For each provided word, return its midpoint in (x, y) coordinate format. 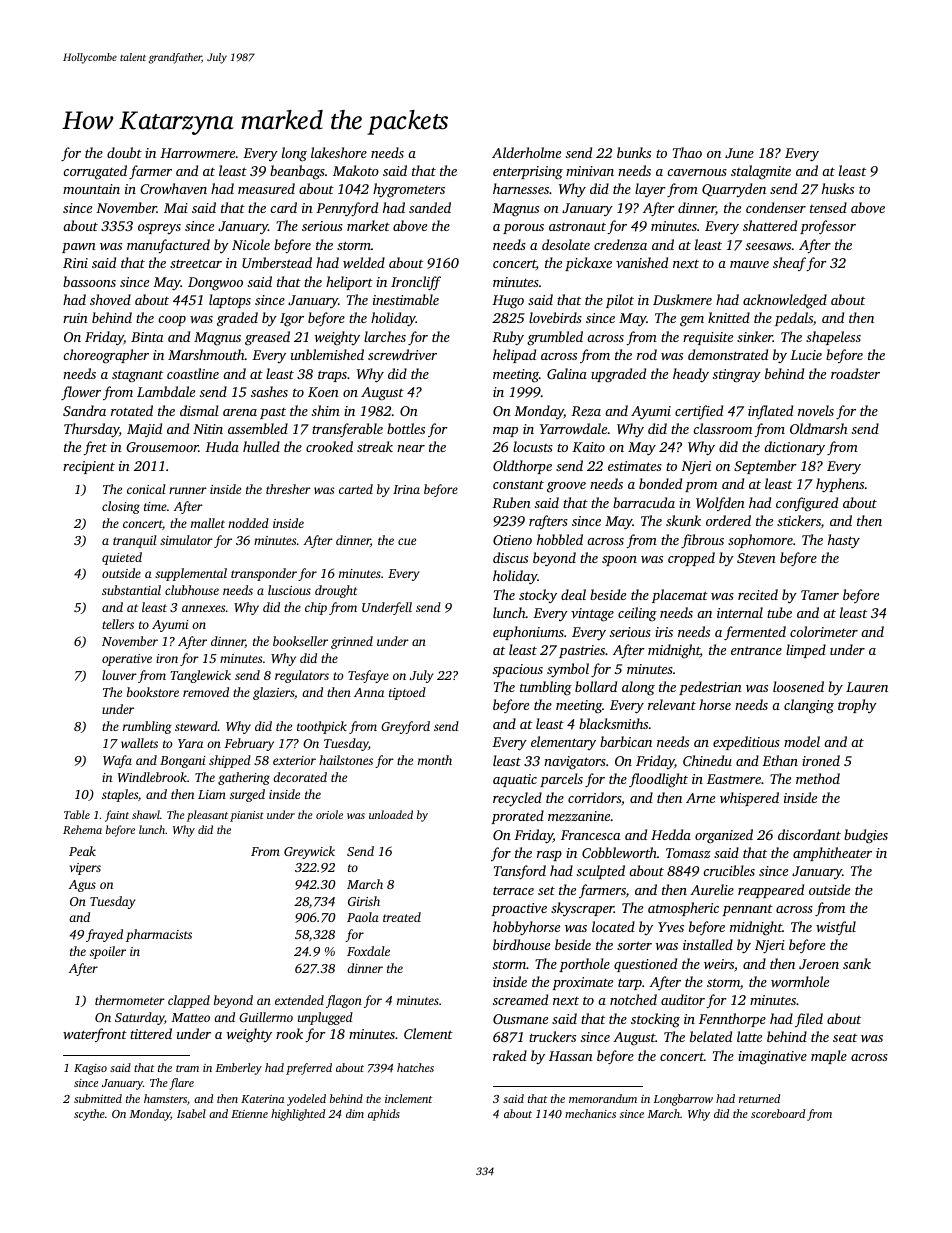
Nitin (208, 429)
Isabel (191, 1113)
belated (711, 1036)
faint (117, 816)
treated (402, 917)
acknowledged (785, 301)
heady (691, 375)
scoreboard (778, 1113)
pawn (79, 248)
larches (385, 336)
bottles (406, 428)
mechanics (590, 1113)
